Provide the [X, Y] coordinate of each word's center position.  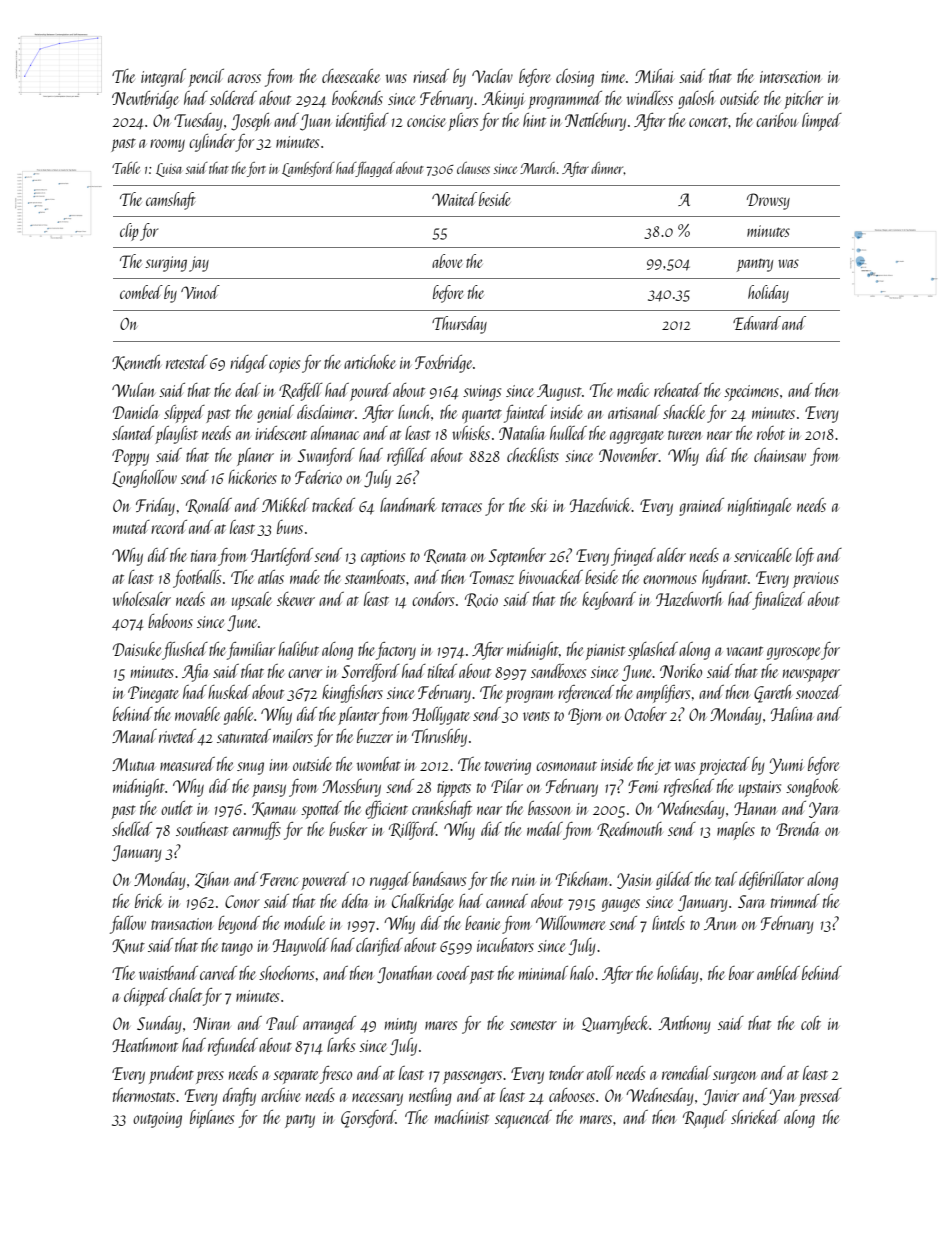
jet [663, 767]
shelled [132, 829]
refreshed [689, 788]
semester [533, 1025]
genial [275, 414]
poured [370, 392]
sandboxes [558, 671]
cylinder [212, 143]
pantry [755, 265]
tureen [685, 435]
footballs [197, 579]
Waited [454, 199]
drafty [239, 1097]
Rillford [412, 831]
